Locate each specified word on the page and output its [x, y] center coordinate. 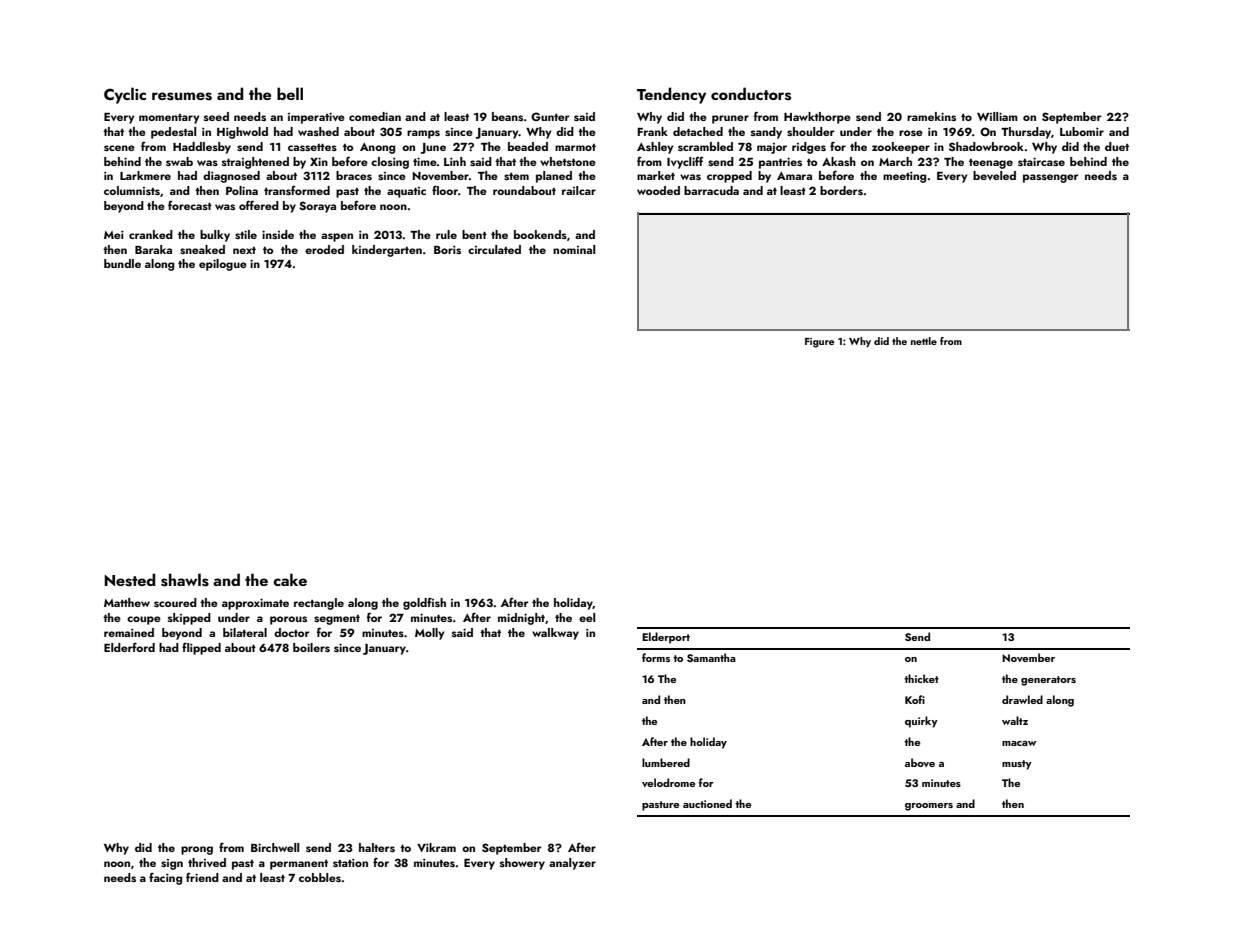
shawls [185, 580]
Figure [819, 343]
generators [1048, 681]
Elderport [666, 638]
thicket [921, 678]
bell [290, 93]
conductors [751, 94]
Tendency [671, 95]
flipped [201, 648]
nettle [924, 341]
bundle [122, 263]
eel [587, 617]
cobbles [320, 877]
